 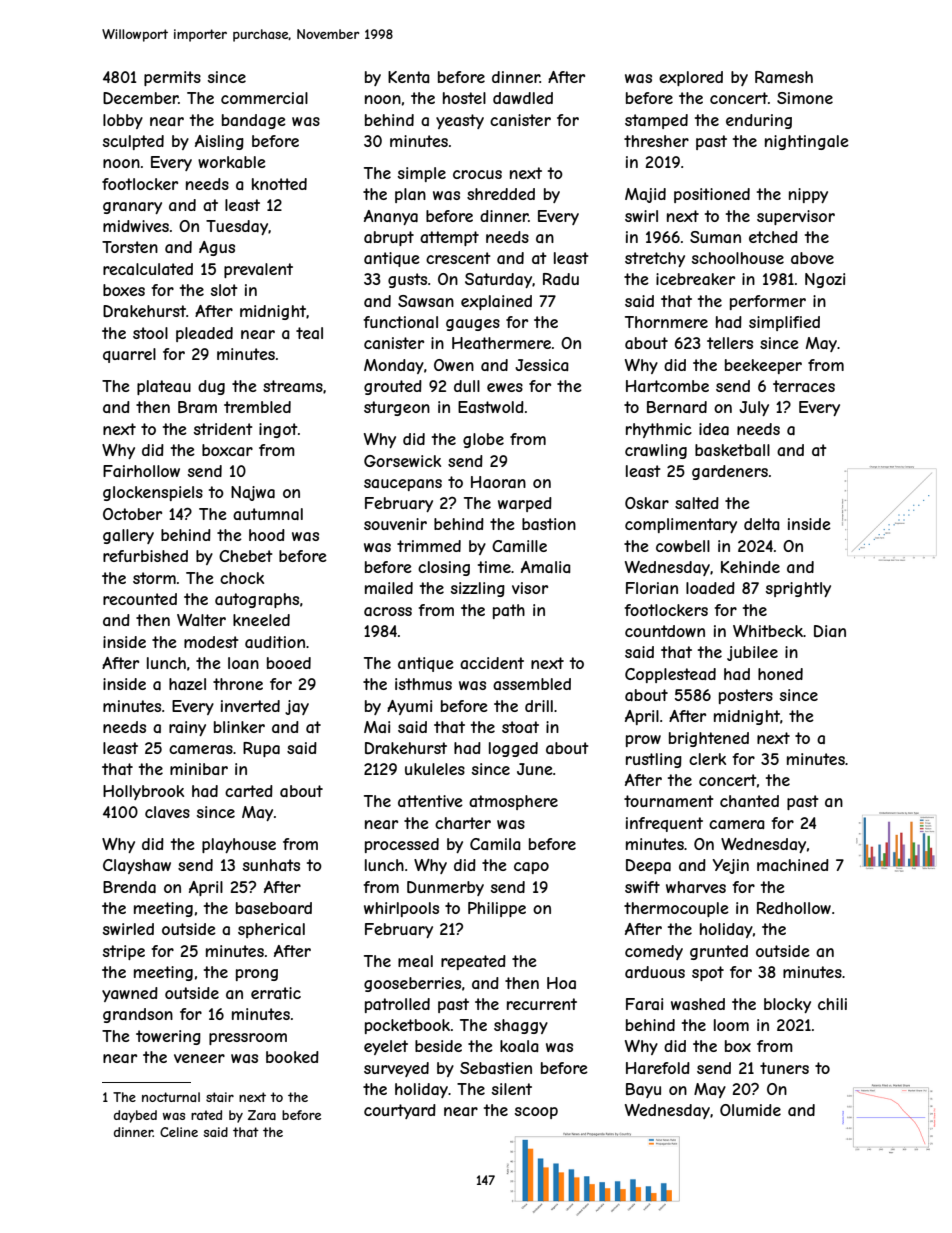 I want to click on Simone, so click(x=805, y=98).
